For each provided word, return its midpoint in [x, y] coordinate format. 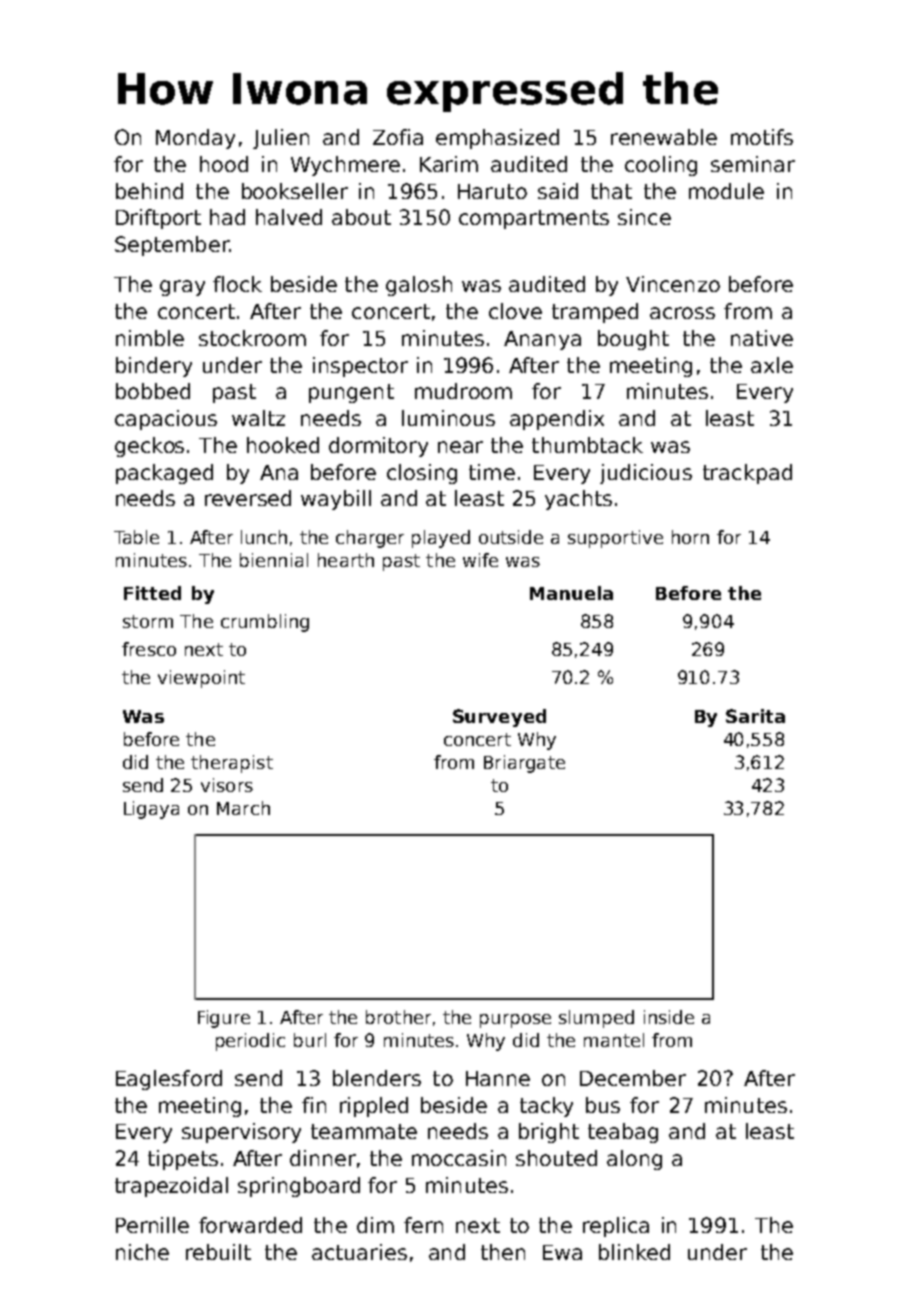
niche [142, 1252]
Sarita [755, 716]
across [682, 313]
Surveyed [499, 718]
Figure [224, 1019]
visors [227, 785]
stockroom [252, 338]
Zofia [398, 137]
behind [149, 191]
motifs [762, 137]
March [243, 808]
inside [669, 1017]
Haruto [492, 191]
